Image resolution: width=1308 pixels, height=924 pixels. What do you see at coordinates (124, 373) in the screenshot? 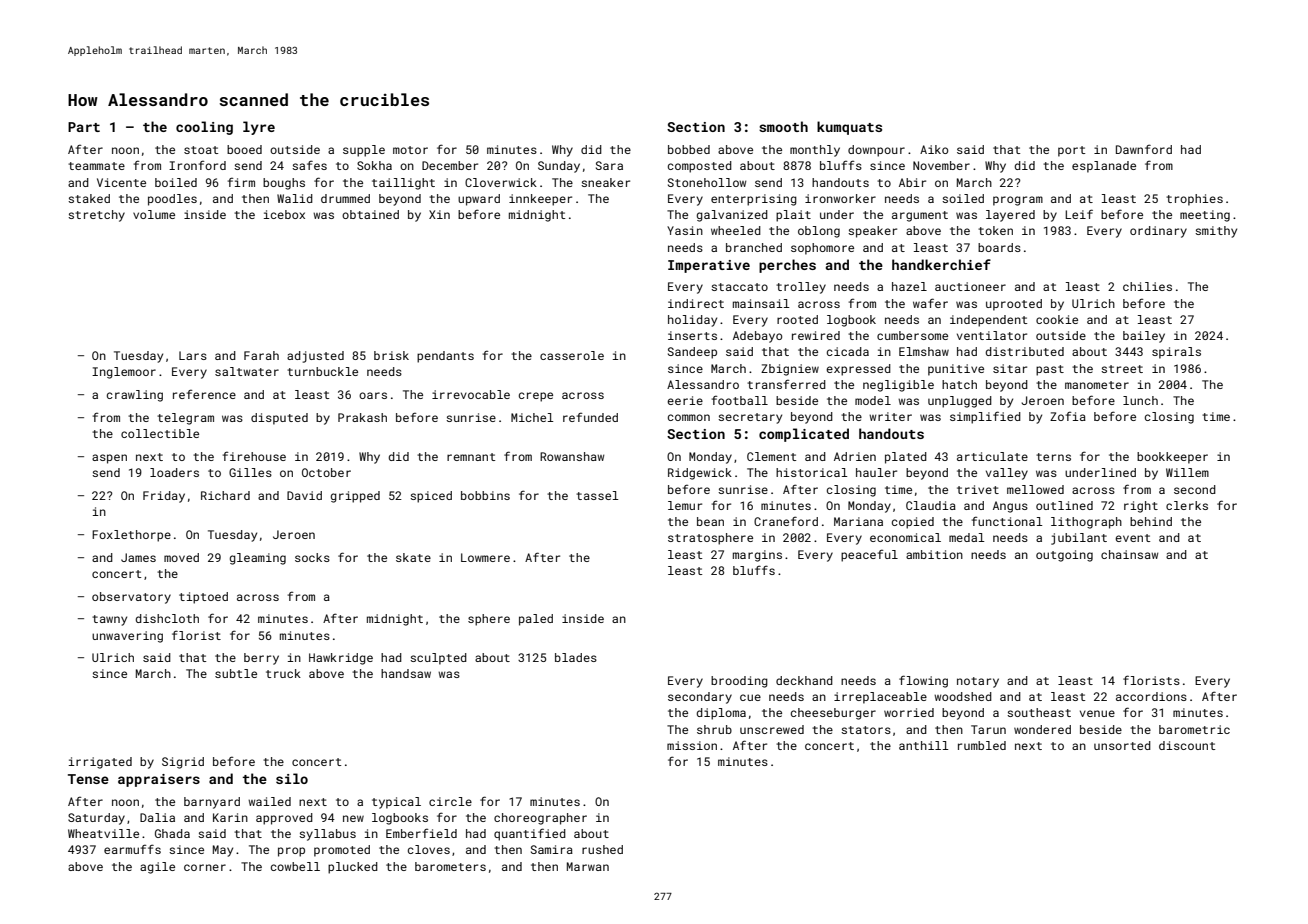
I see `Inglemoor` at bounding box center [124, 373].
